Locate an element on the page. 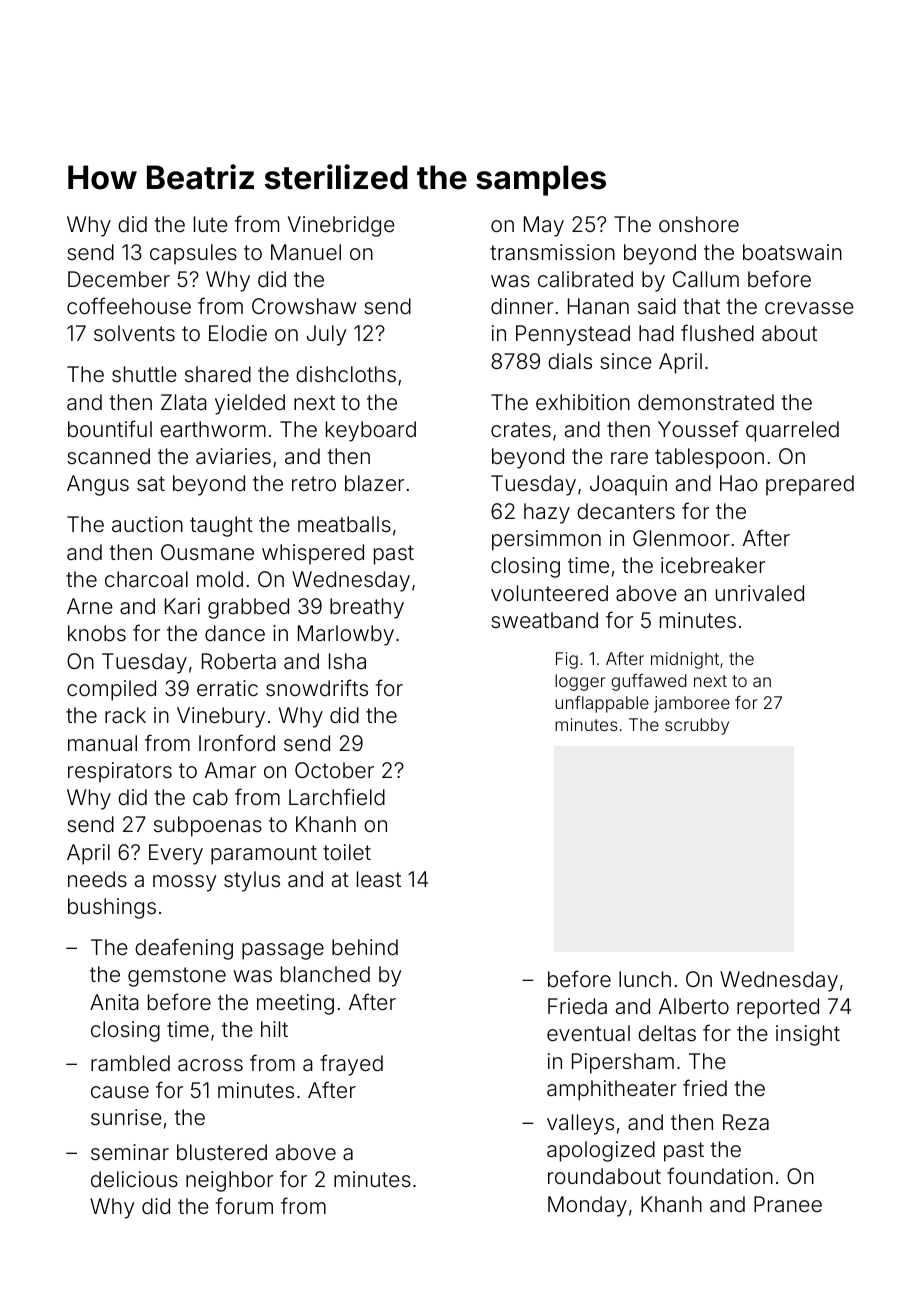 This page has height=1311, width=924. valleys is located at coordinates (580, 1124).
